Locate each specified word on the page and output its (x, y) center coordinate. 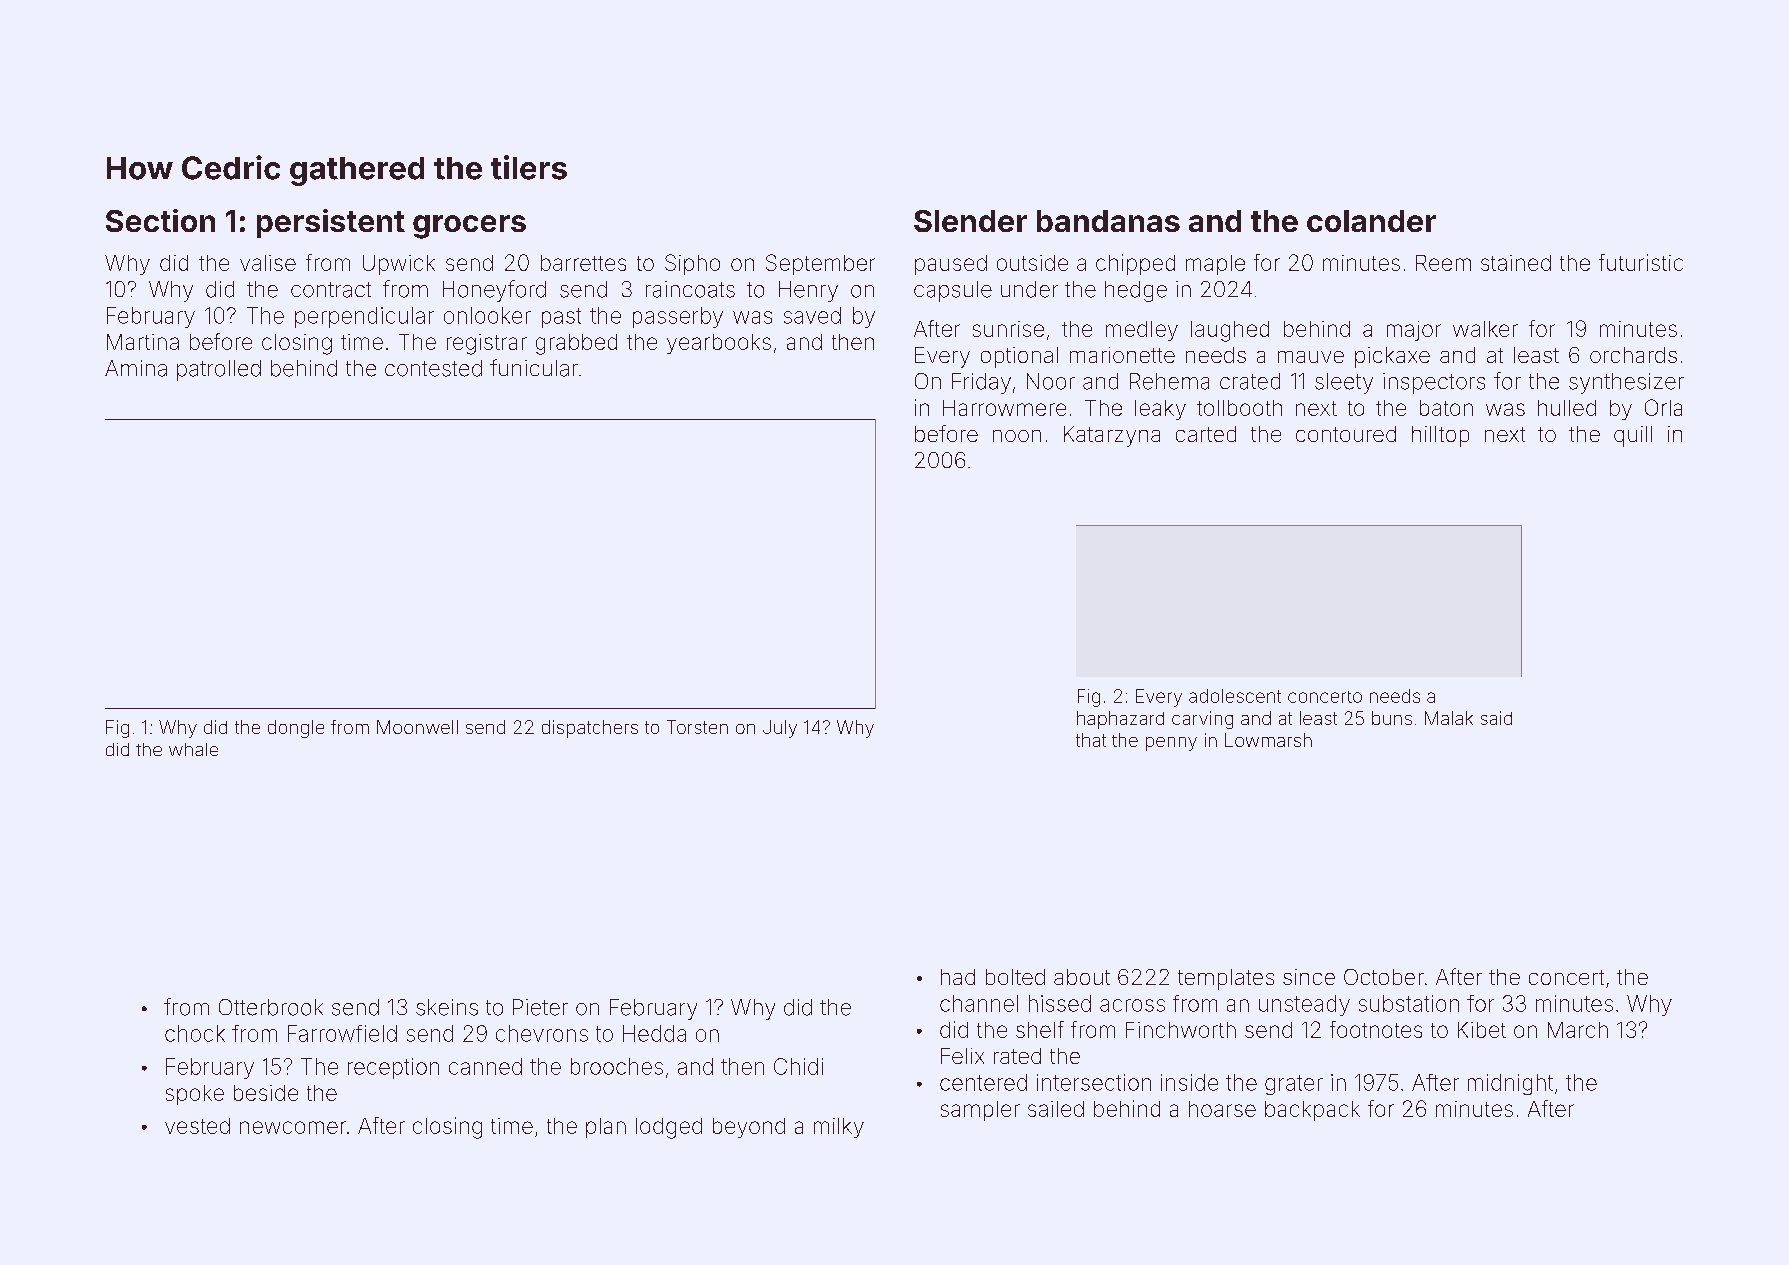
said (1496, 718)
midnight (1510, 1084)
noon (1017, 436)
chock (195, 1033)
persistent (331, 223)
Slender (970, 221)
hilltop (1440, 436)
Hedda (654, 1033)
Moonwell (417, 727)
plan (606, 1128)
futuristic (1641, 262)
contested (433, 368)
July (780, 729)
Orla (1663, 407)
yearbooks (719, 344)
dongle (296, 729)
